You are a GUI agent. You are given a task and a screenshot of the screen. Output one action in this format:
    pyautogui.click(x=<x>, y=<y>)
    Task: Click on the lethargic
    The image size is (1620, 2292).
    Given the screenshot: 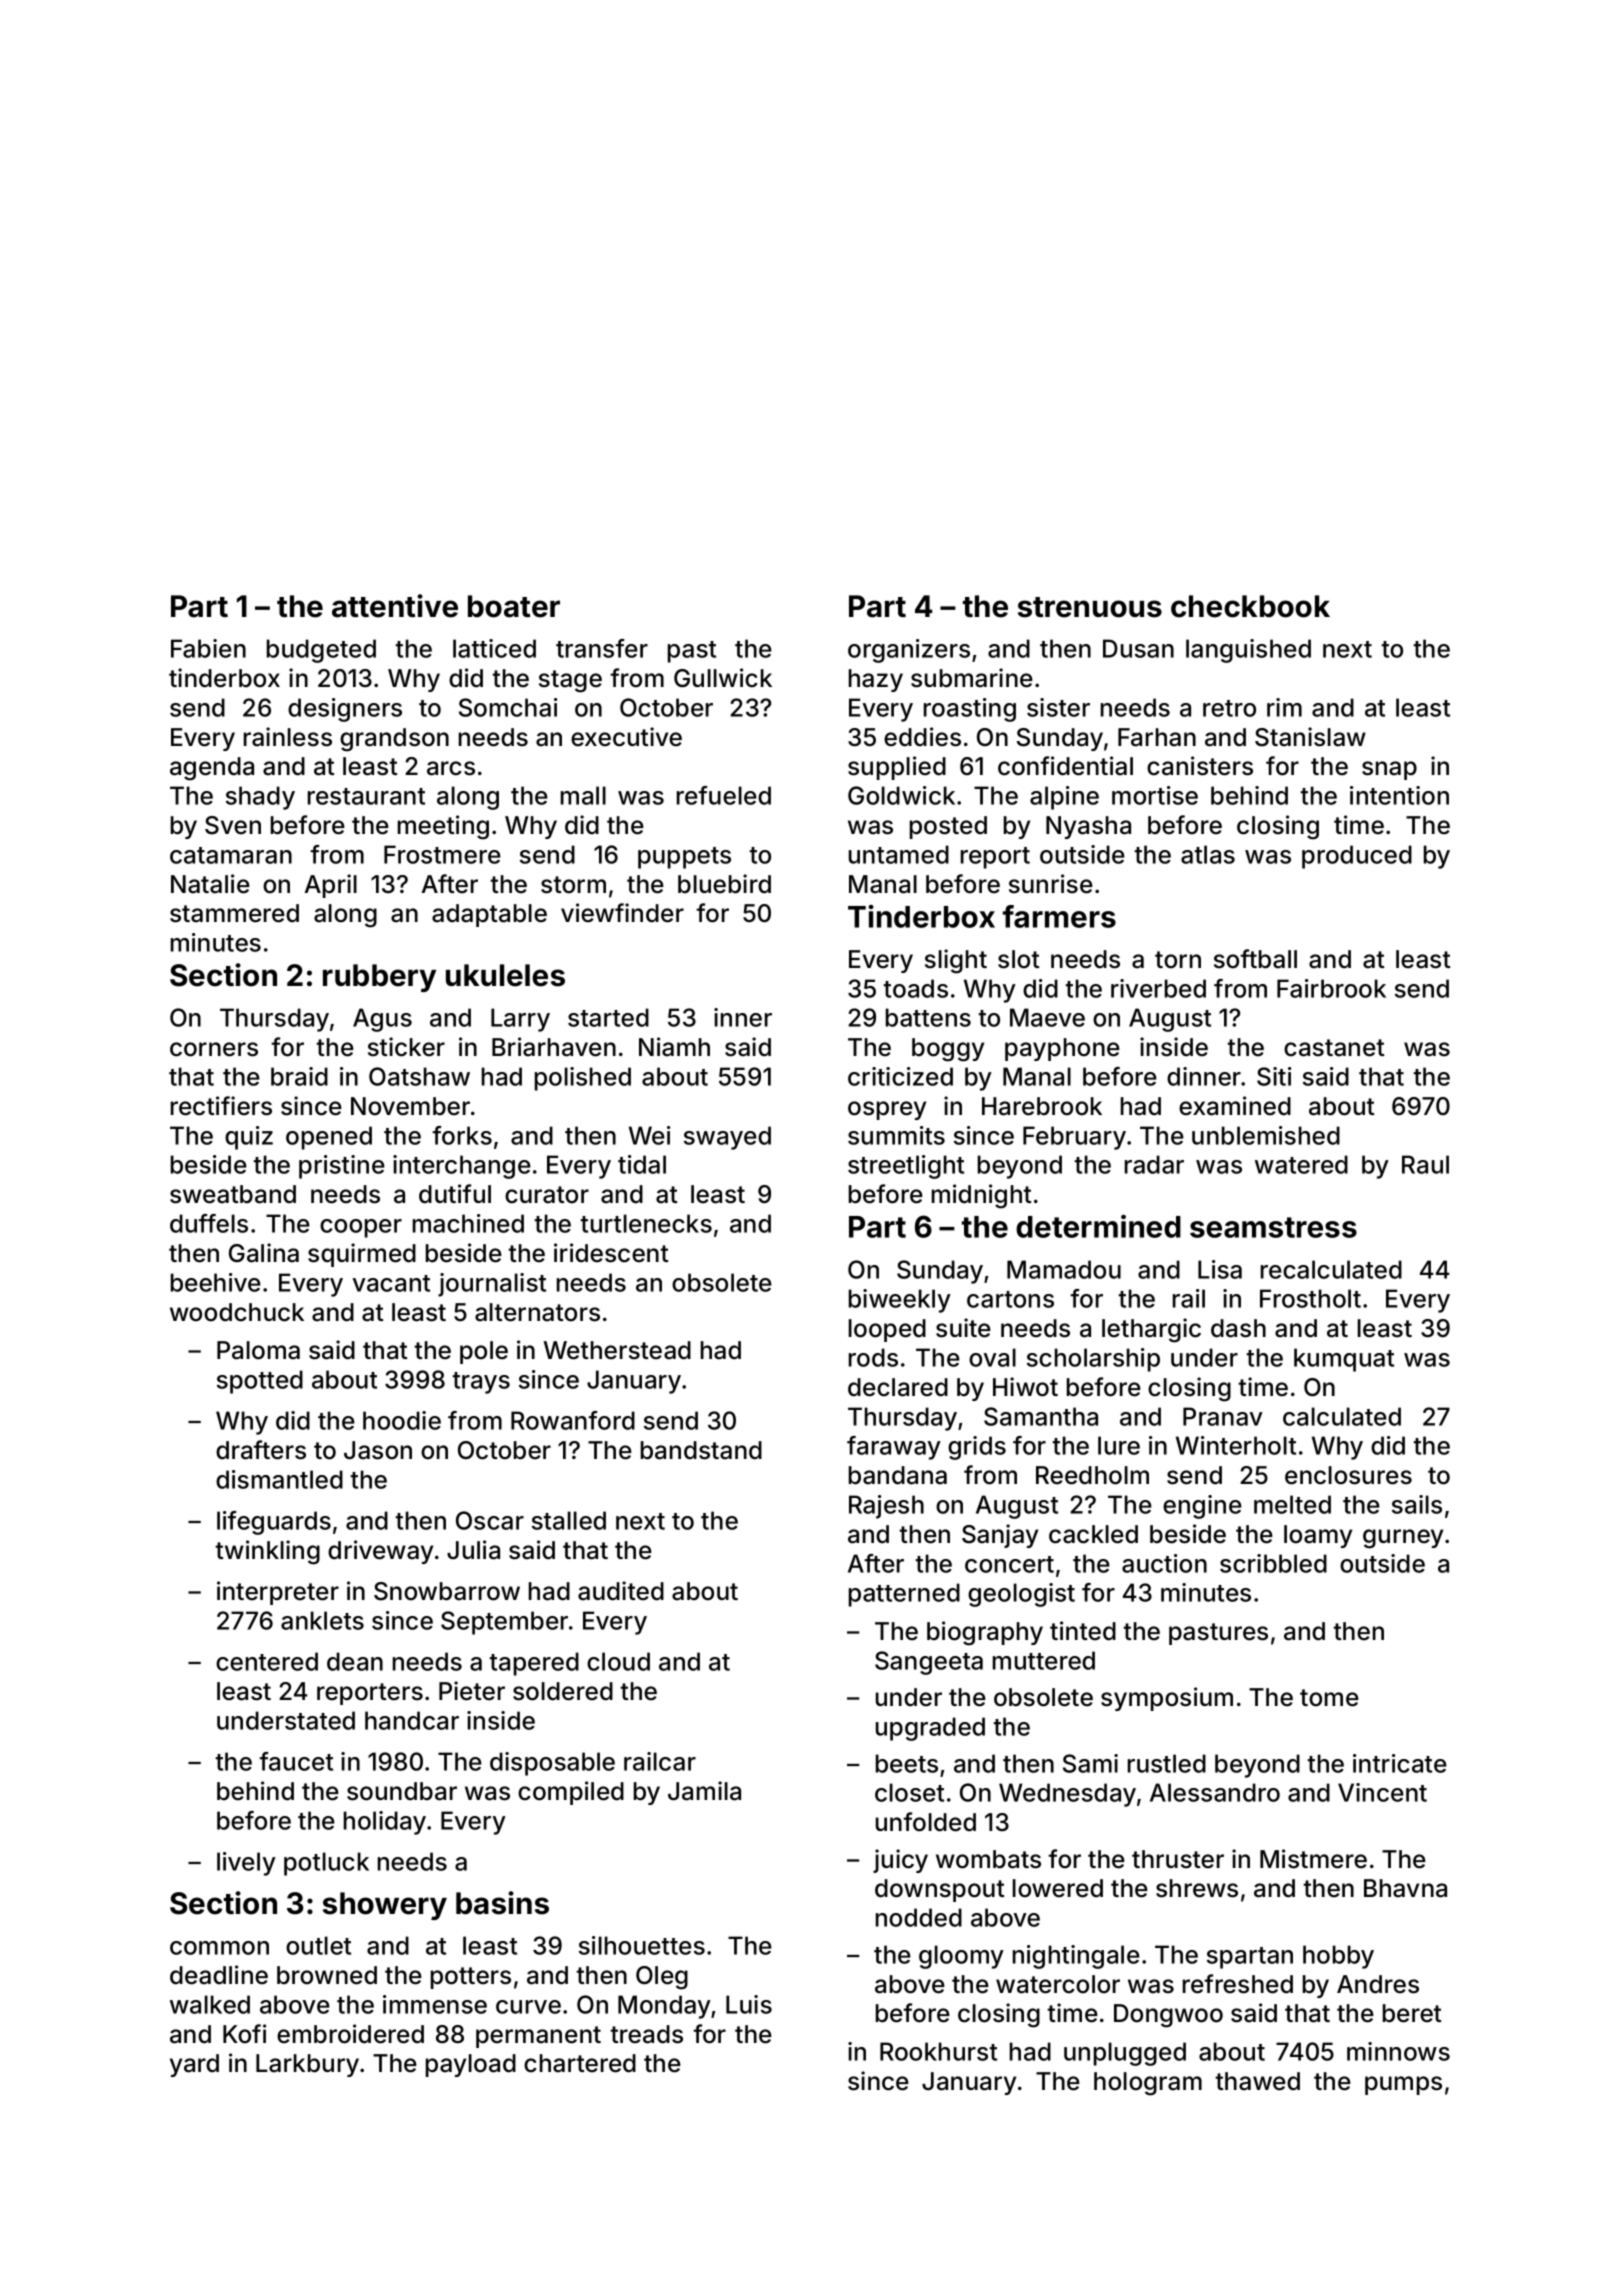 What is the action you would take?
    pyautogui.click(x=1151, y=1330)
